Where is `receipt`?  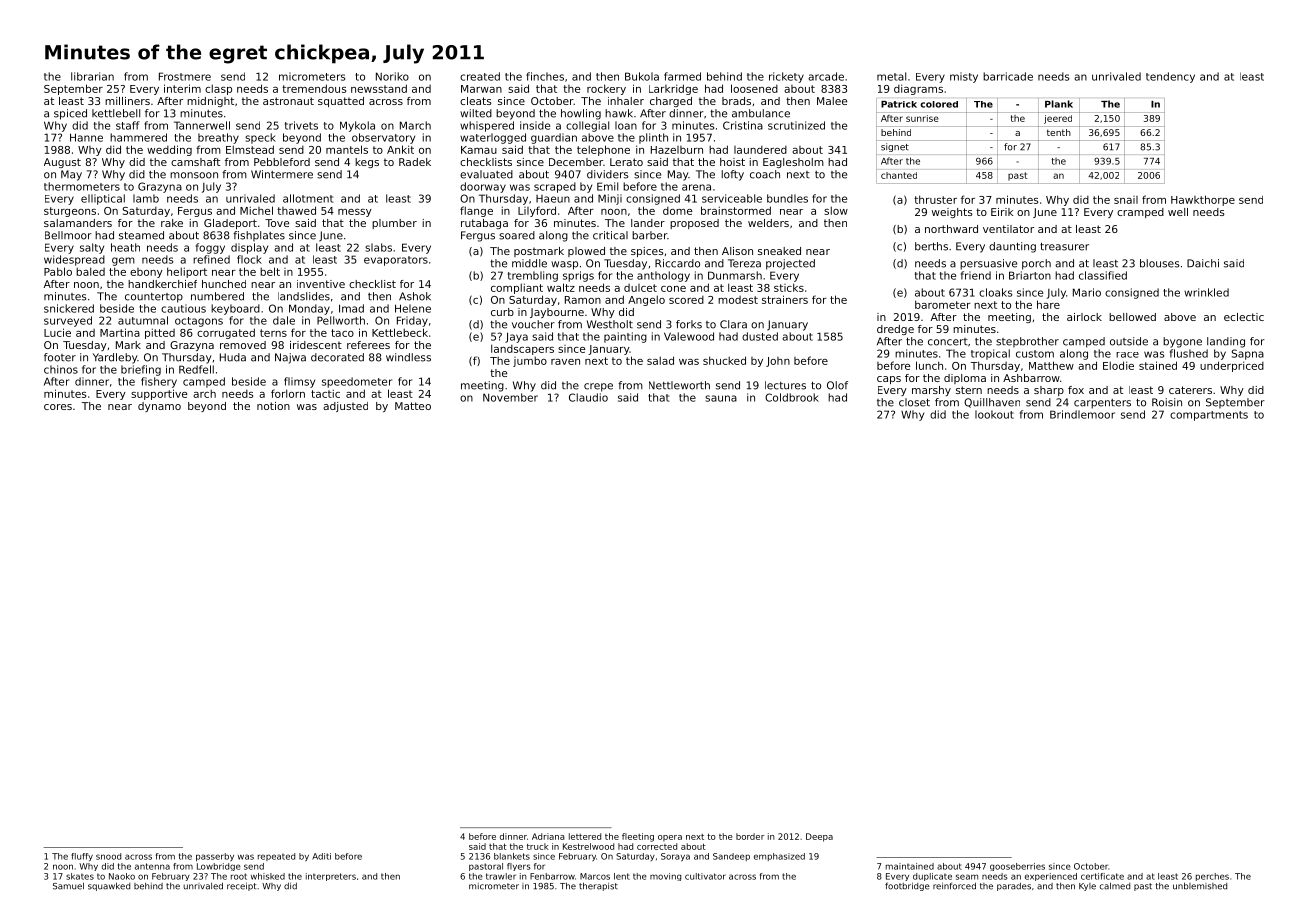
receipt is located at coordinates (241, 886).
